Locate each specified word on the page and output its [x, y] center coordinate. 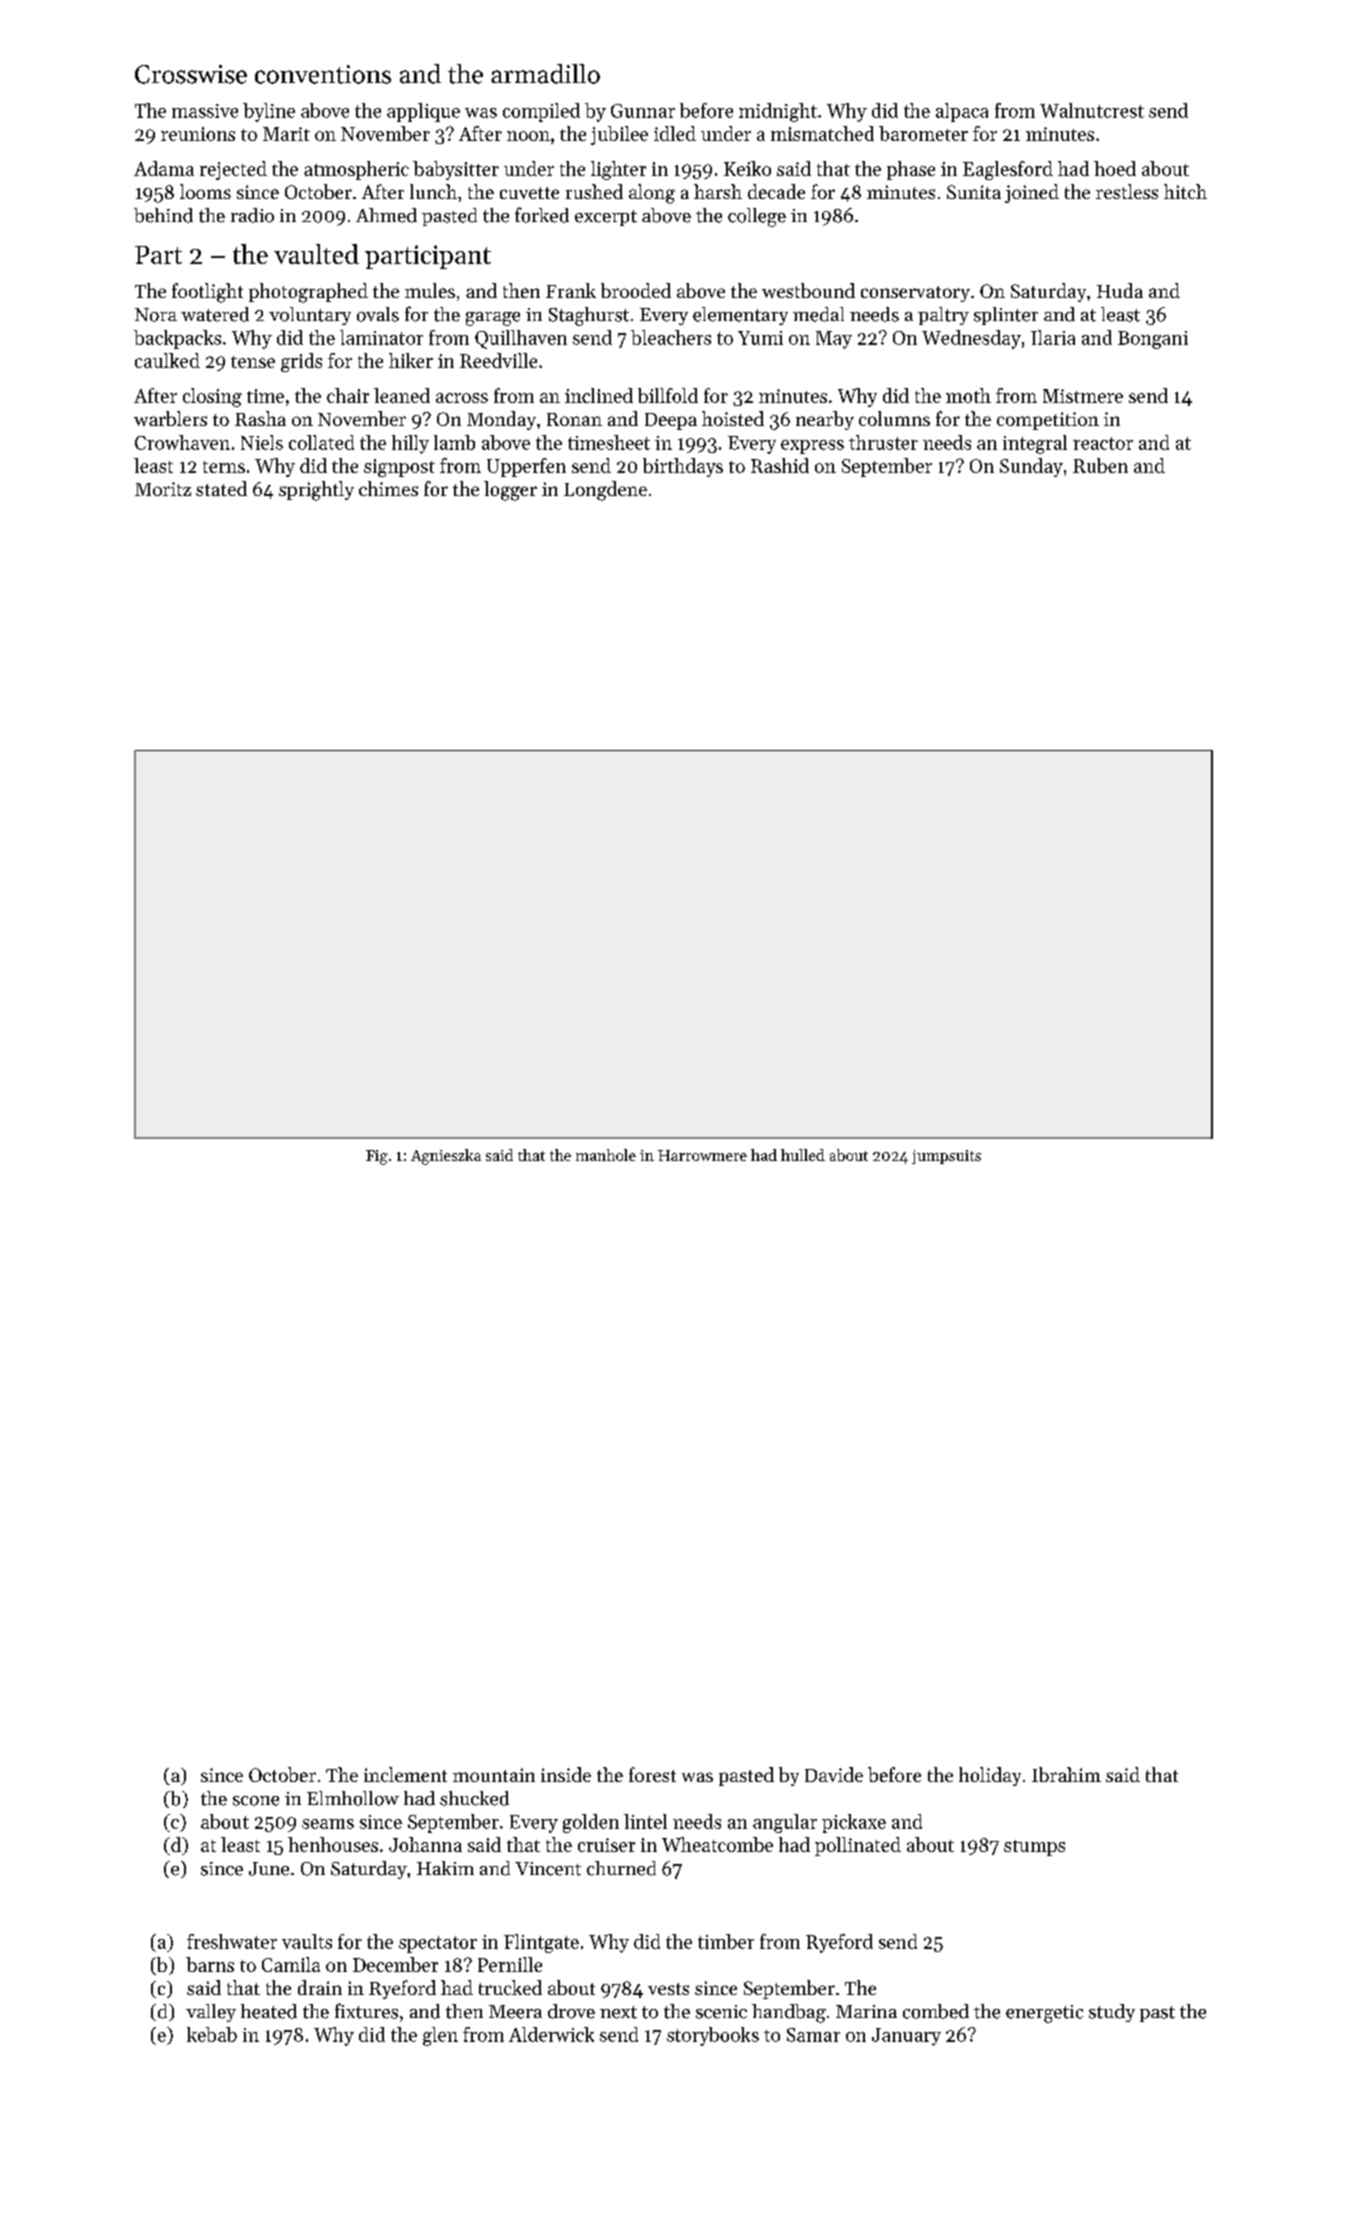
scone [256, 1801]
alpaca [962, 112]
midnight [778, 112]
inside [566, 1774]
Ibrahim [1066, 1774]
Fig [377, 1157]
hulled [803, 1155]
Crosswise [191, 74]
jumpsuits [946, 1157]
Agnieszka [446, 1157]
